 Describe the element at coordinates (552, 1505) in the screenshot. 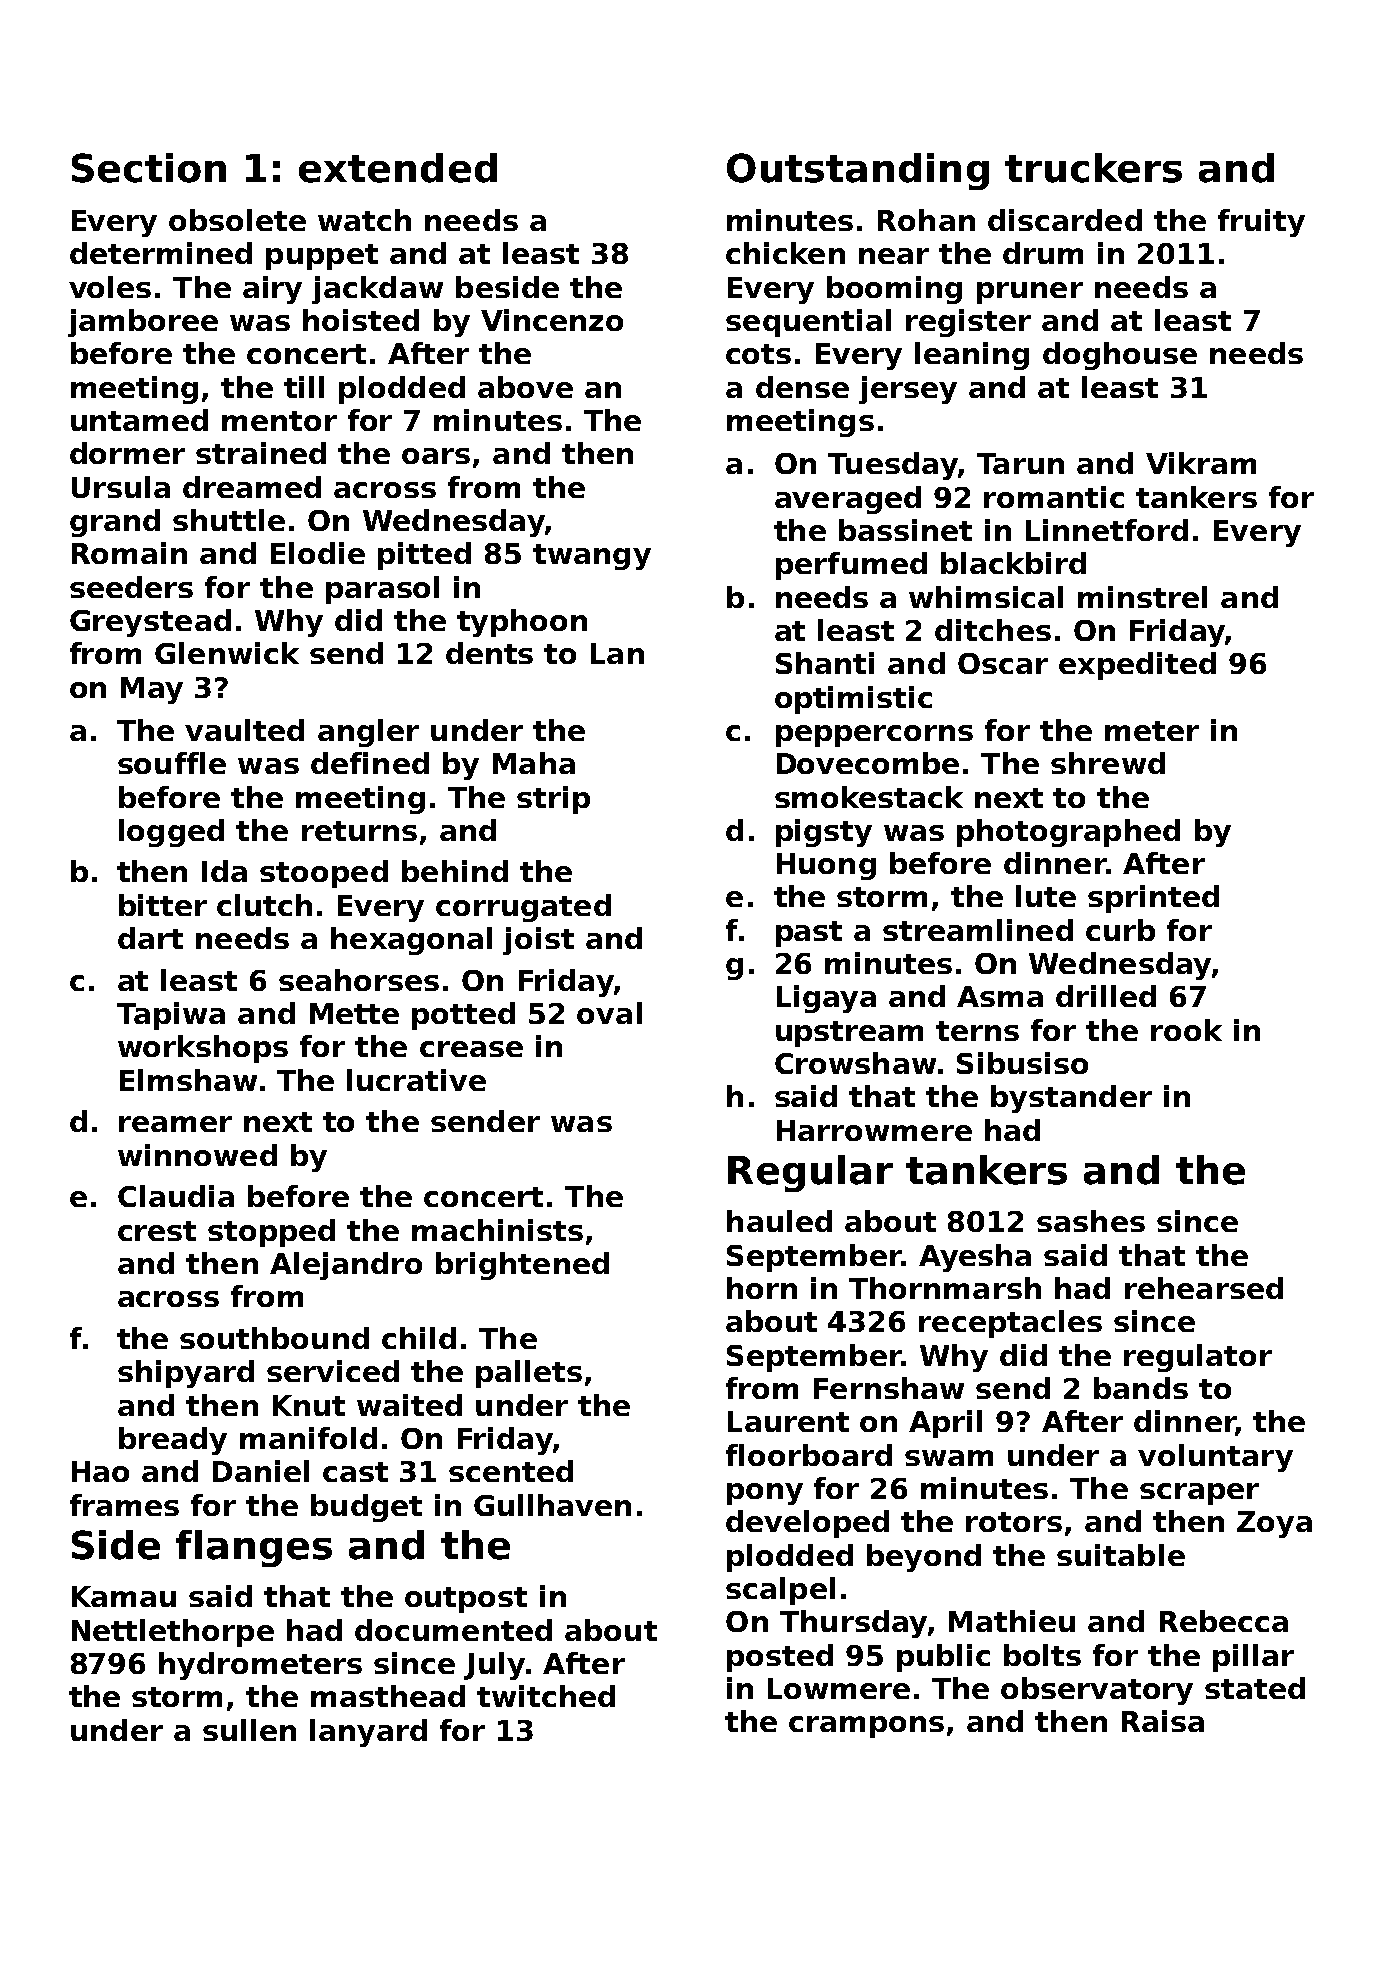

I see `Gullhaven` at that location.
